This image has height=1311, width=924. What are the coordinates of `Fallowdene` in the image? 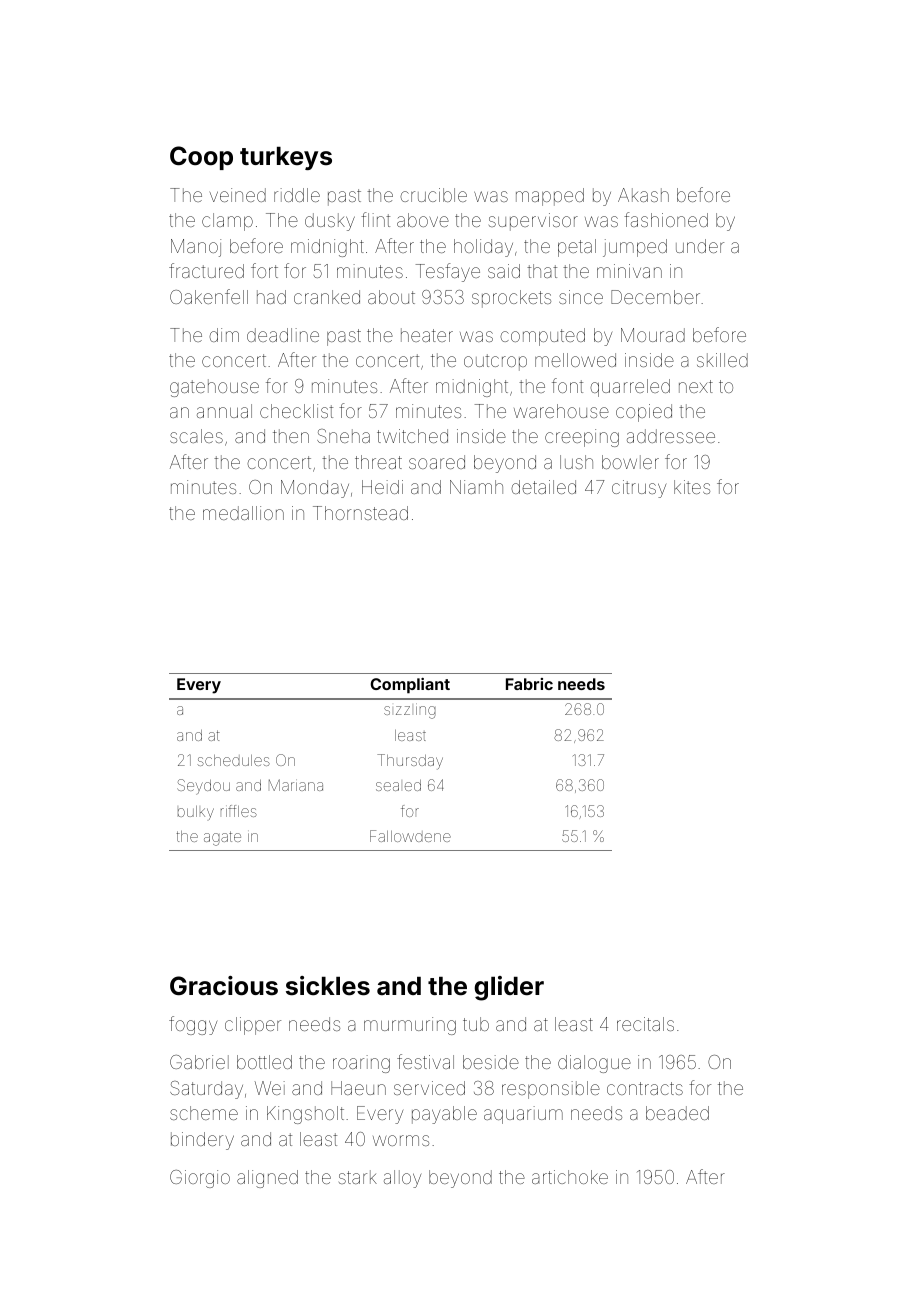 It's located at (410, 836).
